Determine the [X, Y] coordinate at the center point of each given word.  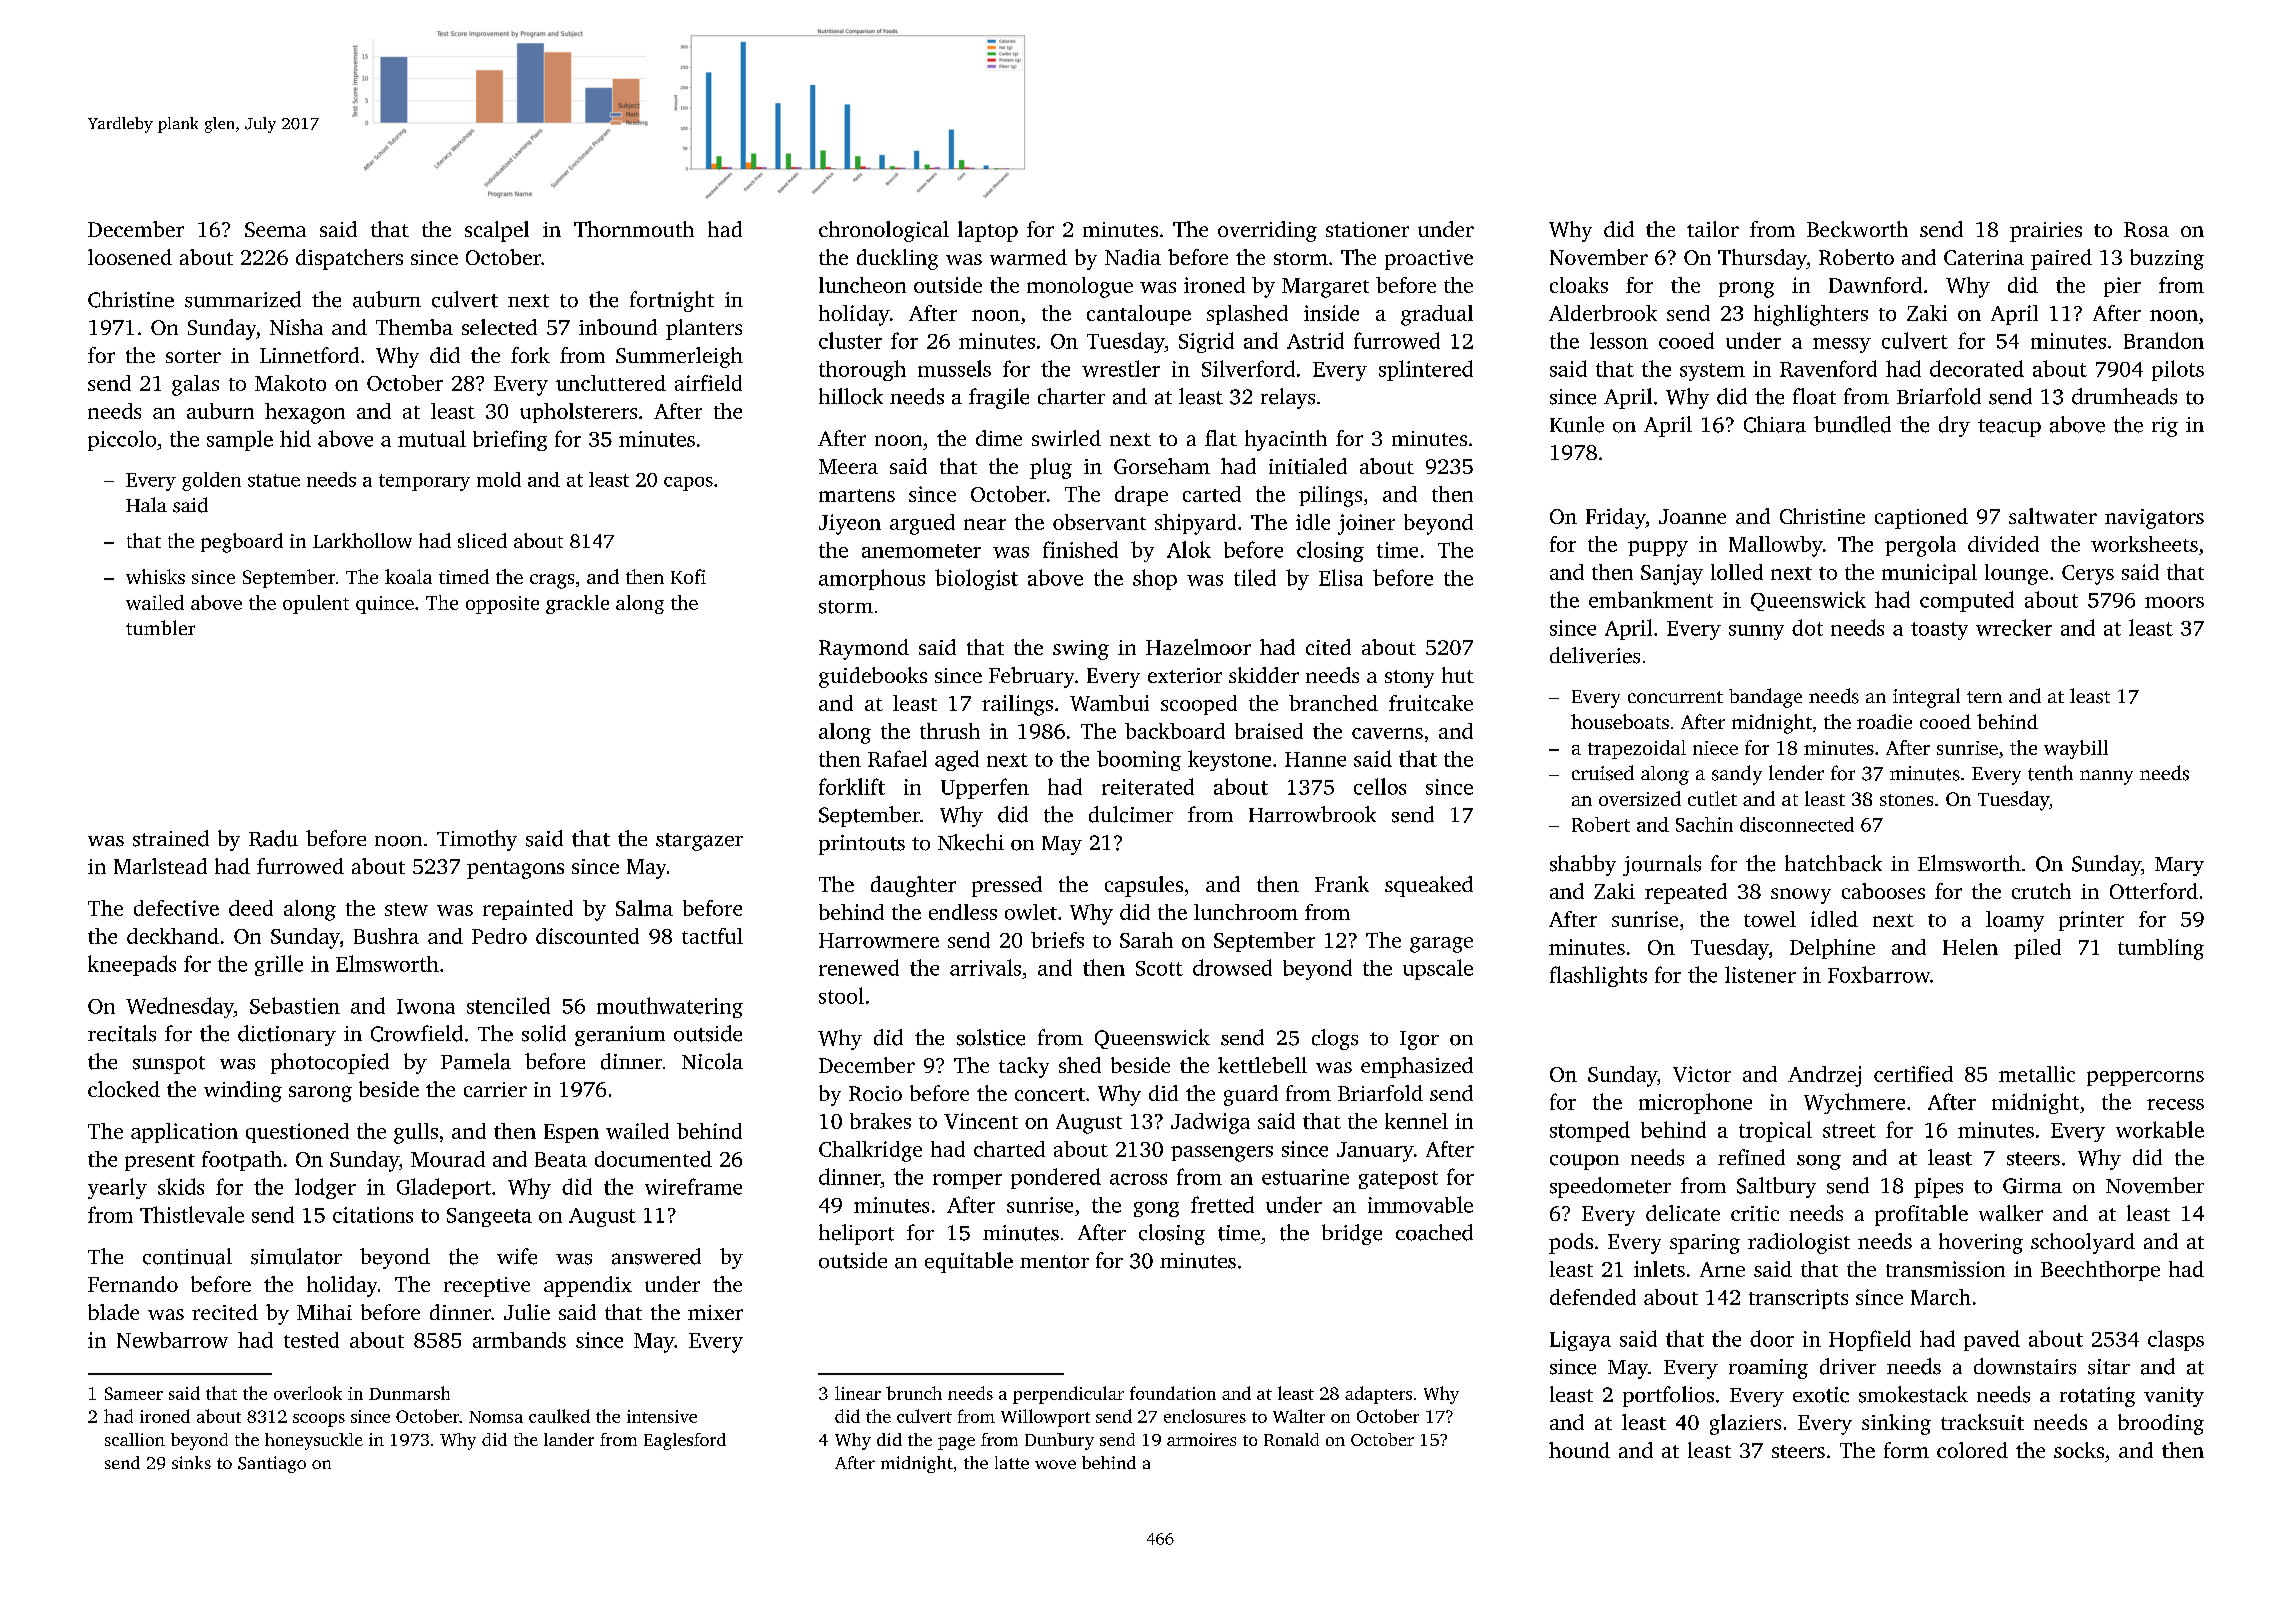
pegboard [242, 543]
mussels [954, 368]
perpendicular [1068, 1395]
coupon [1584, 1162]
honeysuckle [314, 1441]
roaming [1768, 1369]
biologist [976, 579]
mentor [1054, 1262]
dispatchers [349, 259]
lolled [1737, 572]
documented [653, 1159]
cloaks [1579, 285]
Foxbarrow [1879, 974]
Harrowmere [879, 940]
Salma [644, 908]
